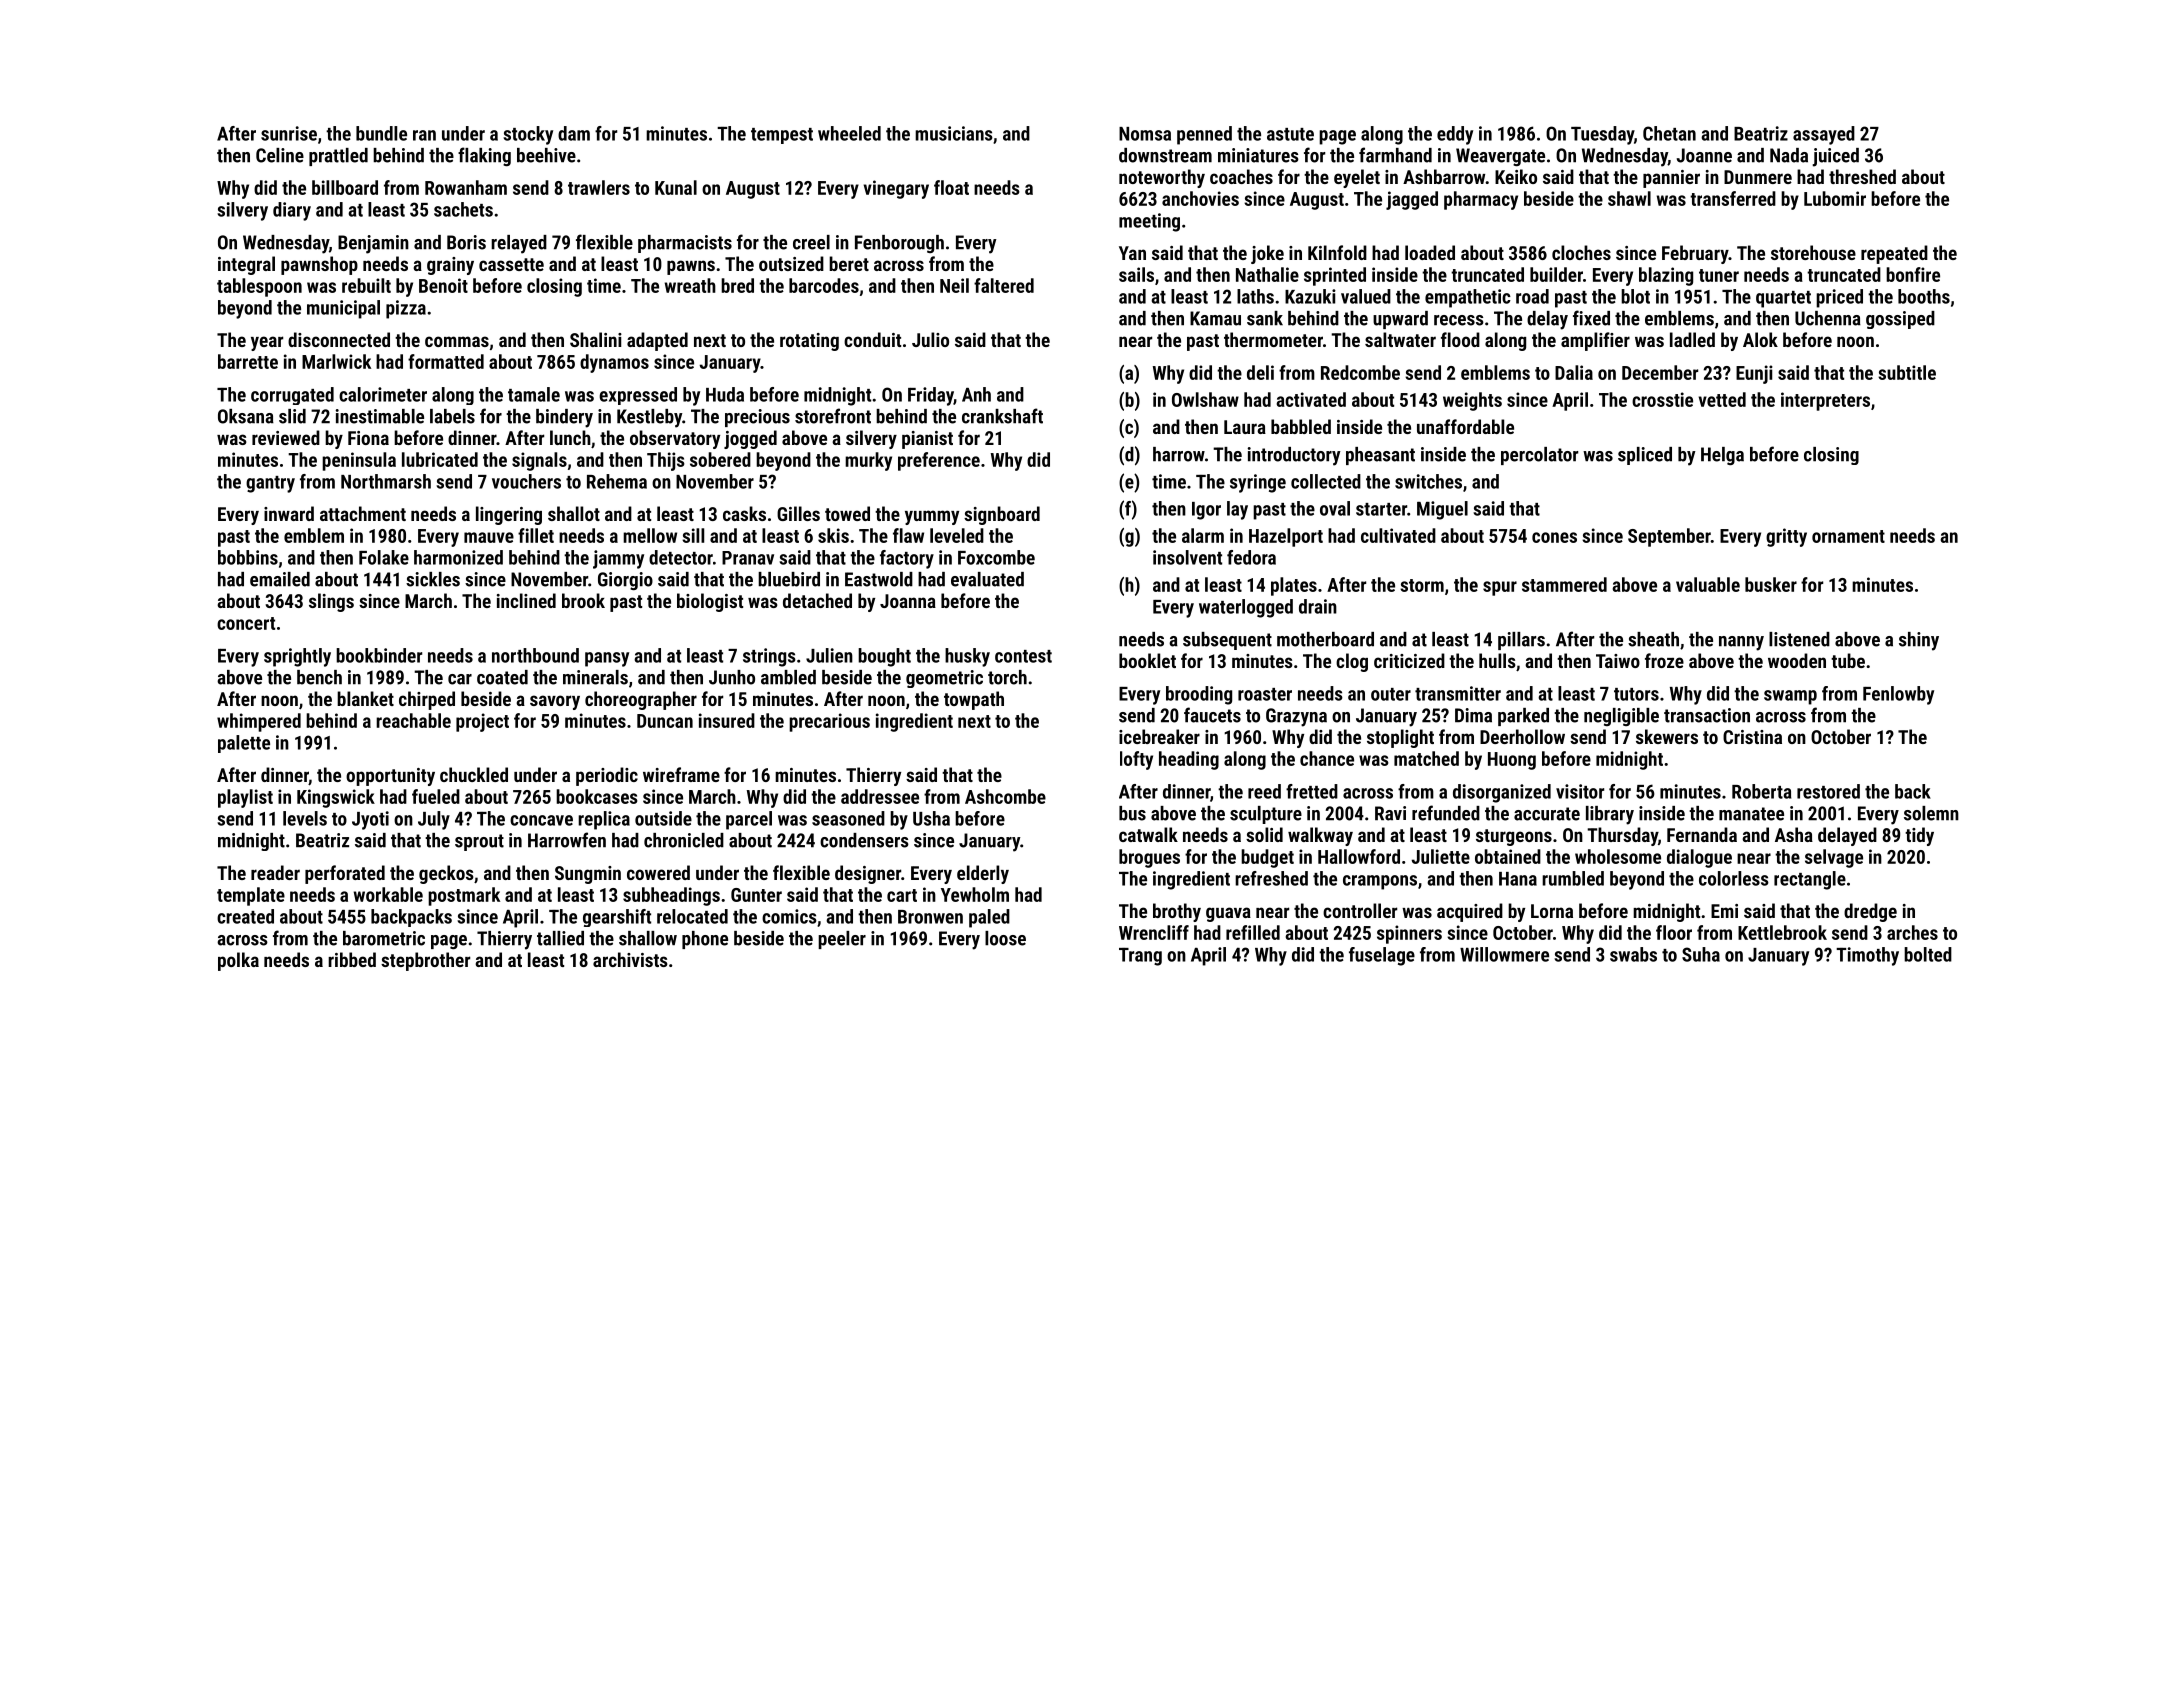  Describe the element at coordinates (1900, 320) in the screenshot. I see `gossiped` at that location.
